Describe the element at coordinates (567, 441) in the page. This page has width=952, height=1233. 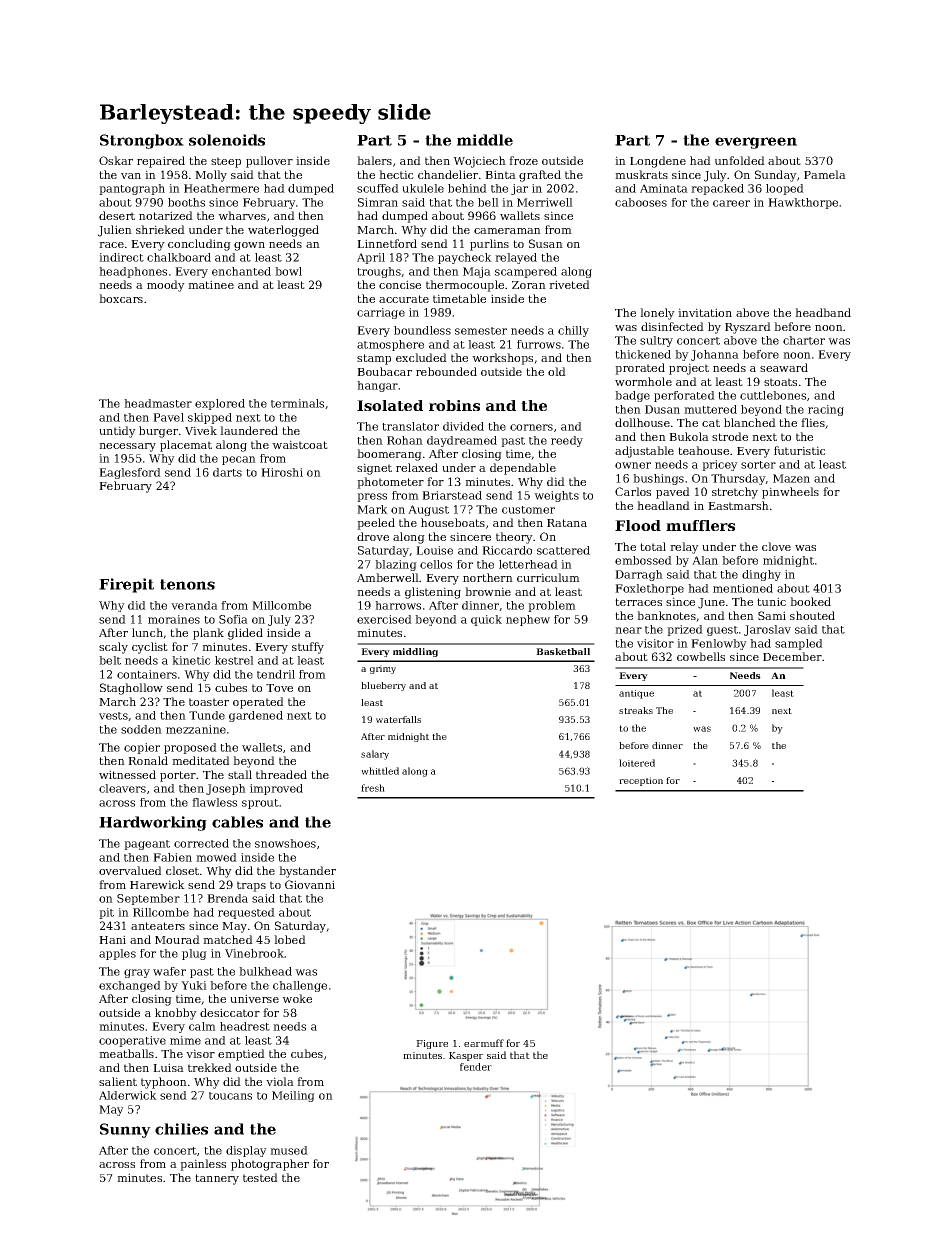
I see `reedy` at that location.
